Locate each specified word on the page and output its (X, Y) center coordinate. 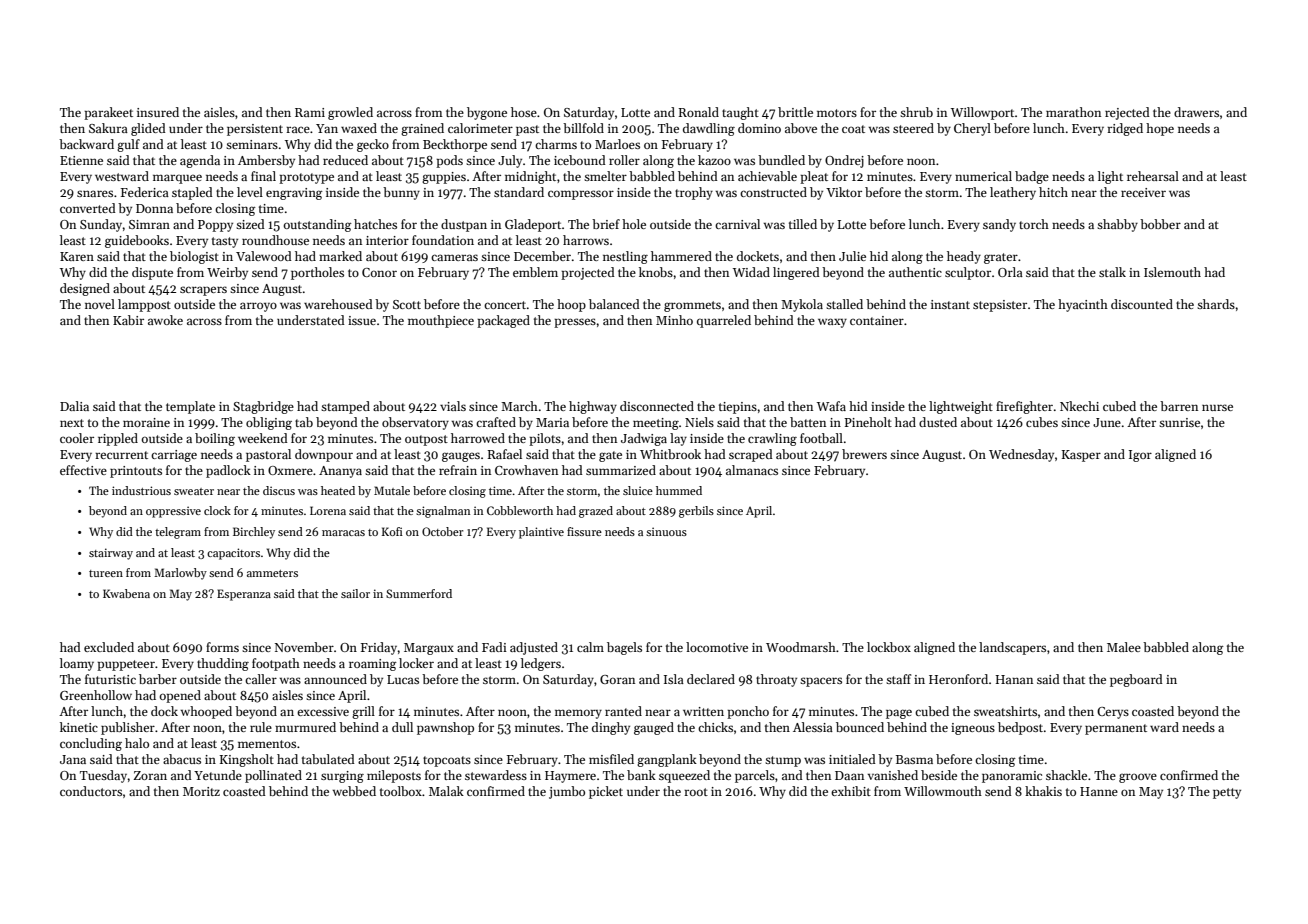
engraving (294, 194)
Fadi (494, 647)
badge (1032, 177)
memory (578, 714)
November (304, 647)
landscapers (1012, 648)
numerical (983, 176)
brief (606, 224)
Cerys (1113, 713)
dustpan (464, 225)
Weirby (227, 273)
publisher (128, 728)
